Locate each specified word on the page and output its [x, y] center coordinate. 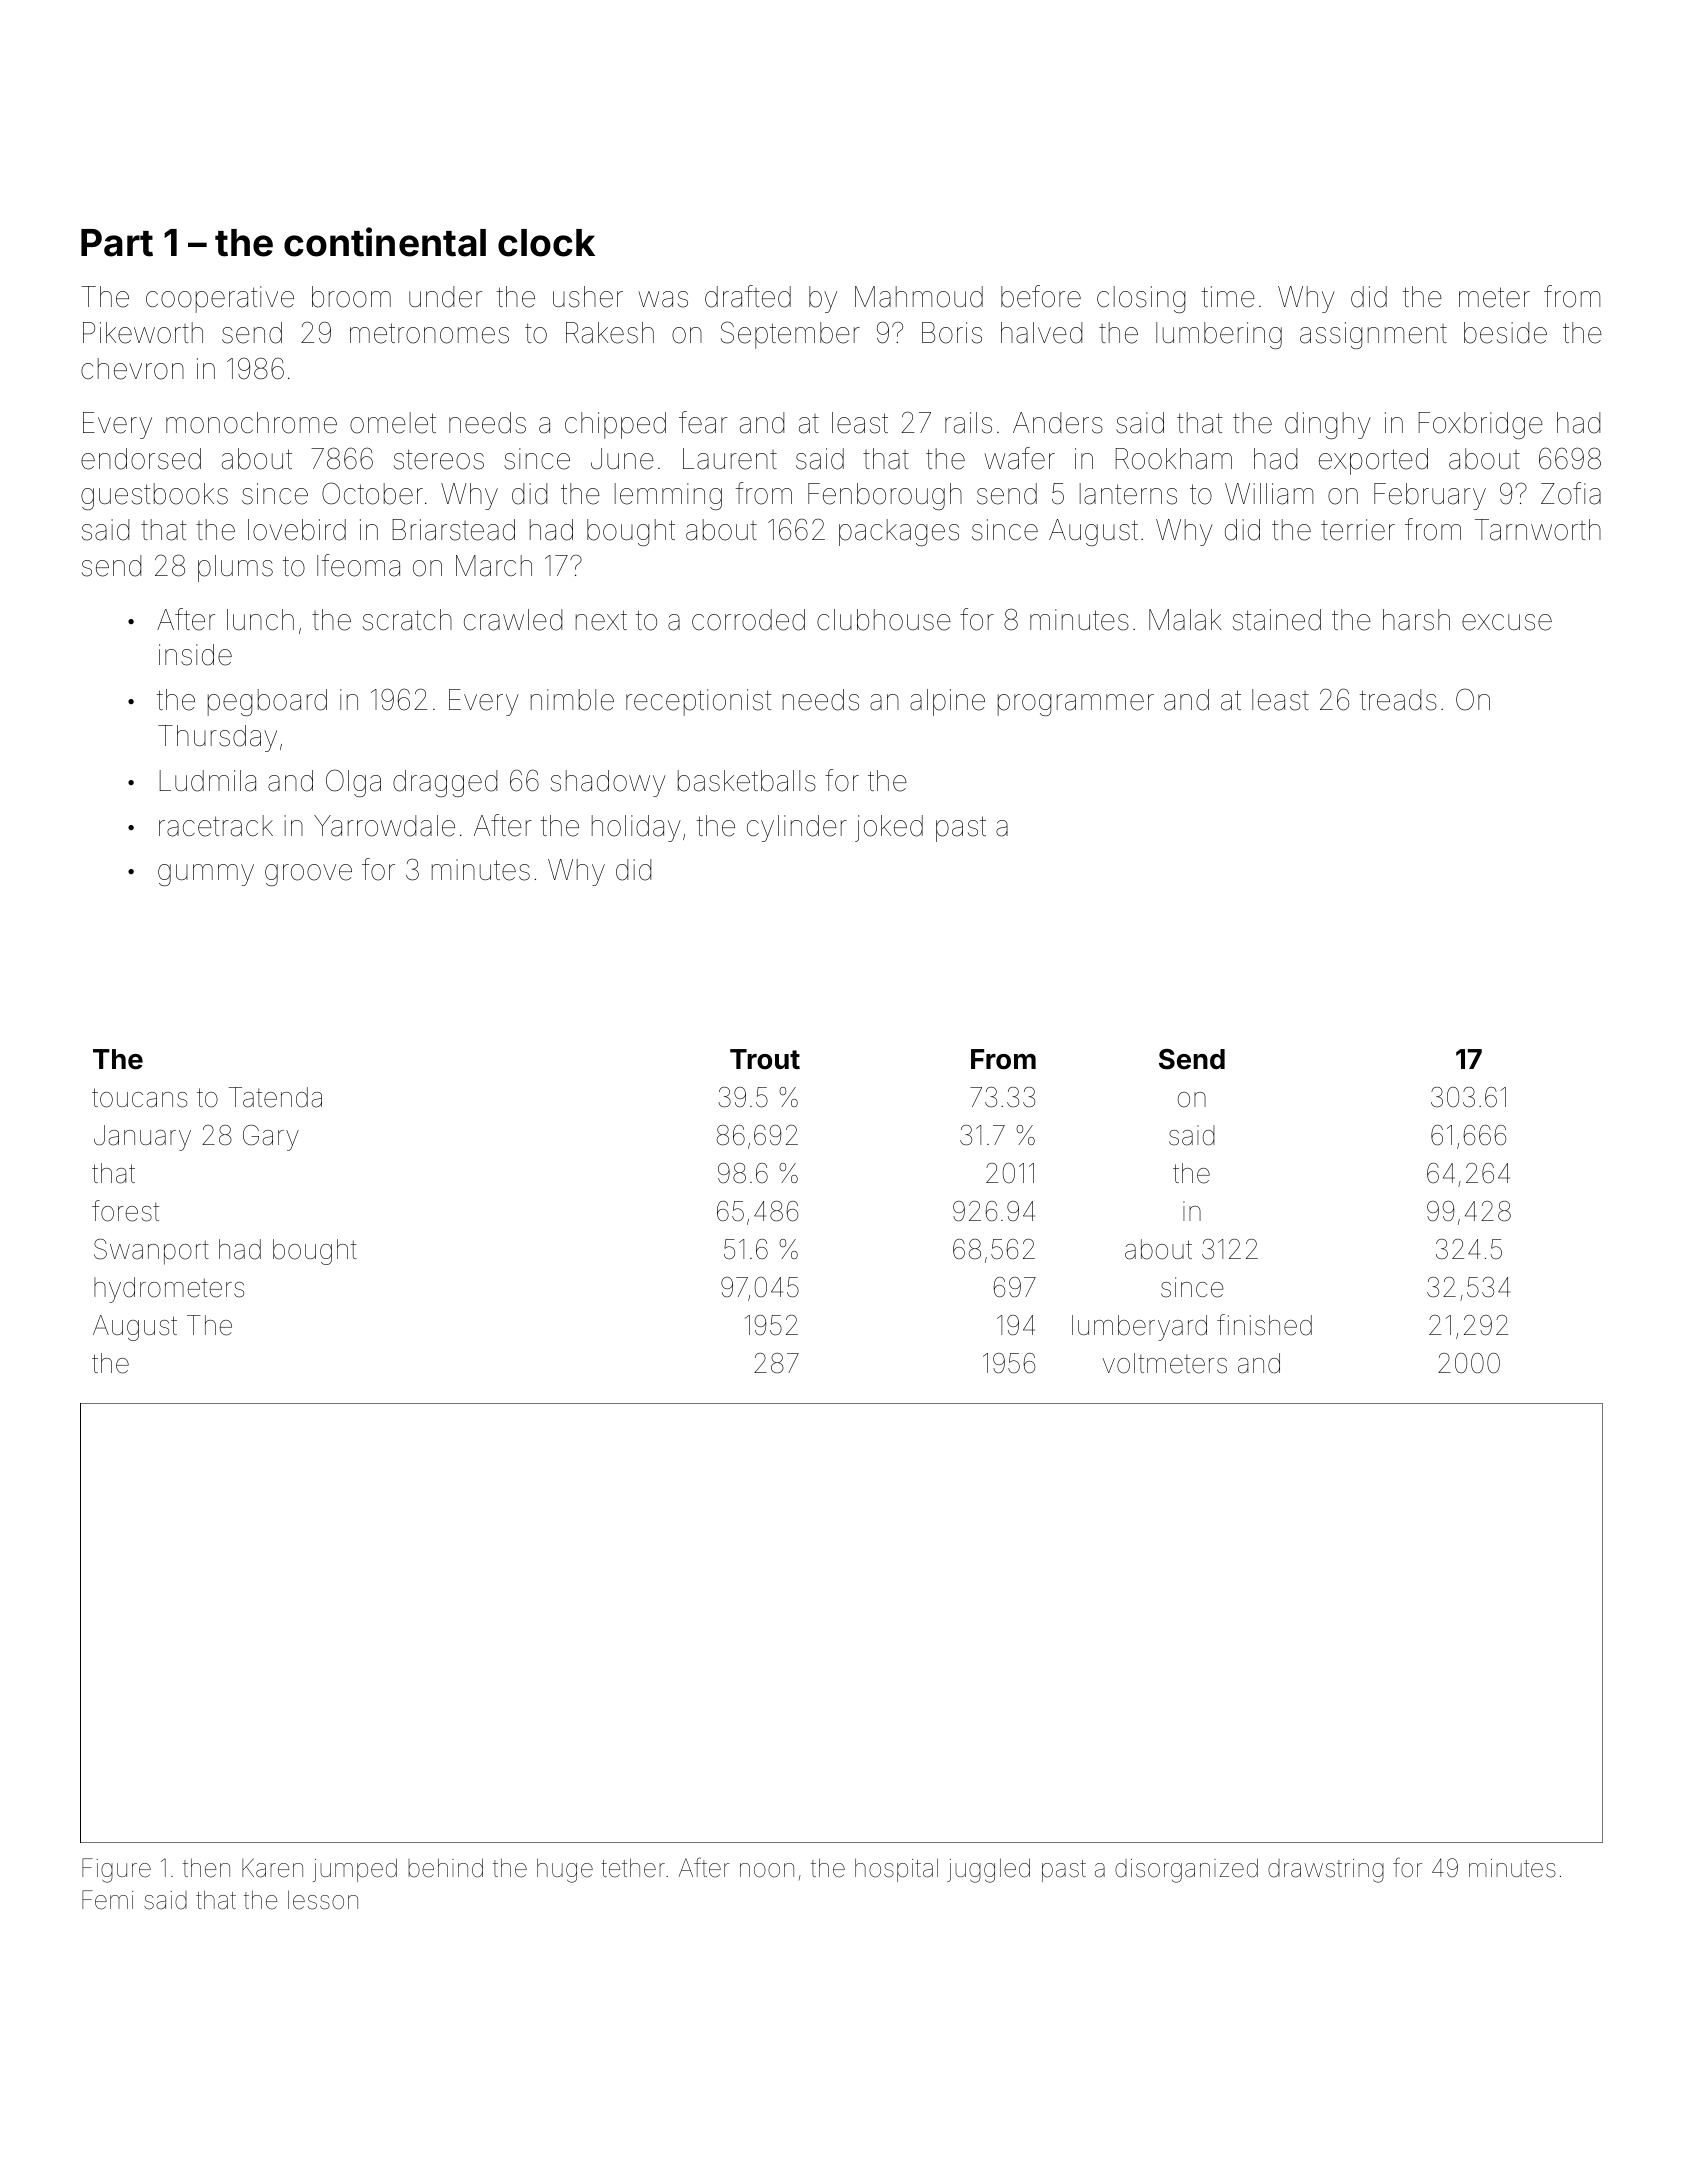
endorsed [141, 459]
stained [1277, 620]
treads [1398, 700]
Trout [765, 1059]
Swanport [151, 1252]
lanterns [1128, 494]
